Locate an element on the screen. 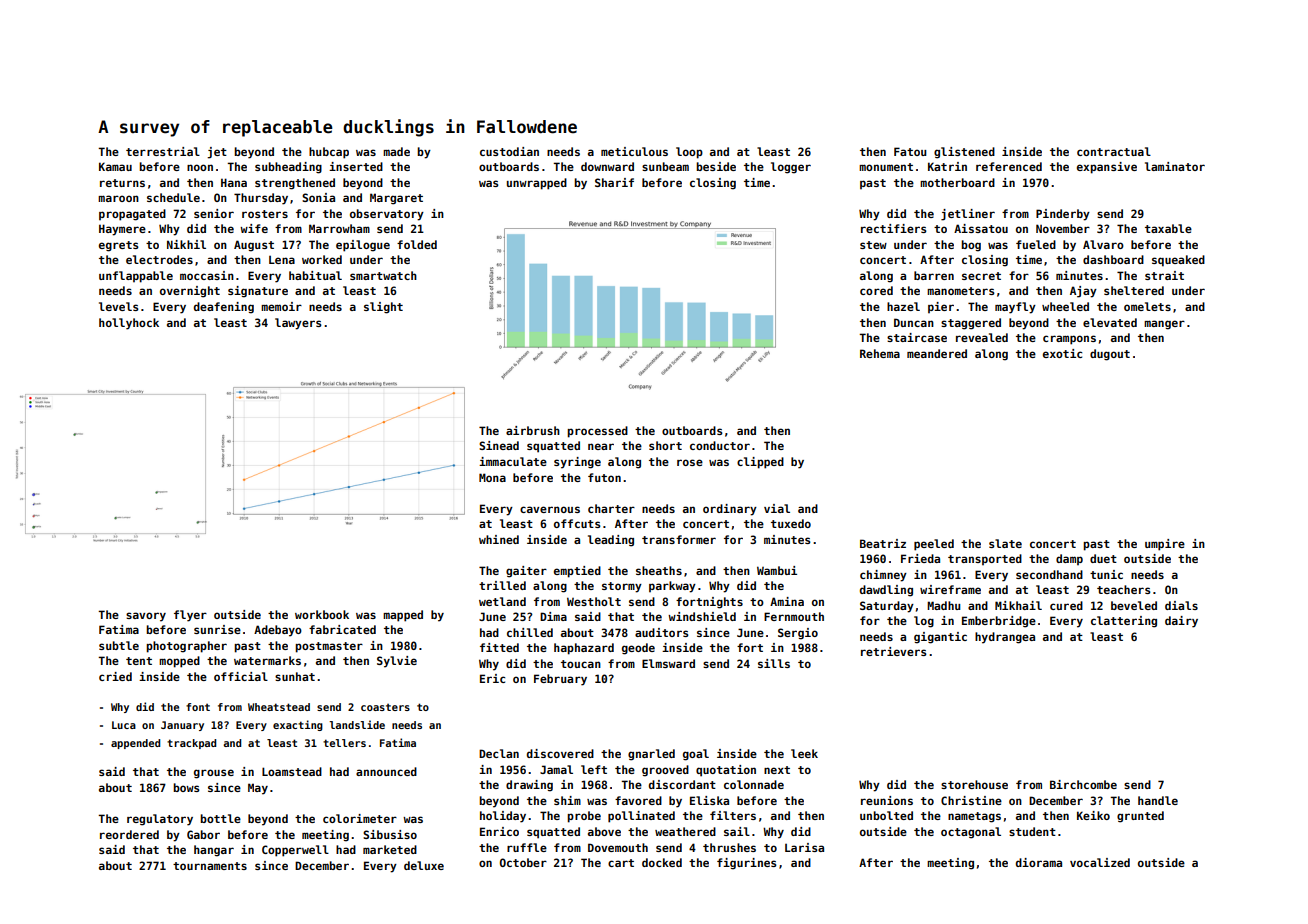 The height and width of the screenshot is (924, 1308). motherboard is located at coordinates (957, 182).
